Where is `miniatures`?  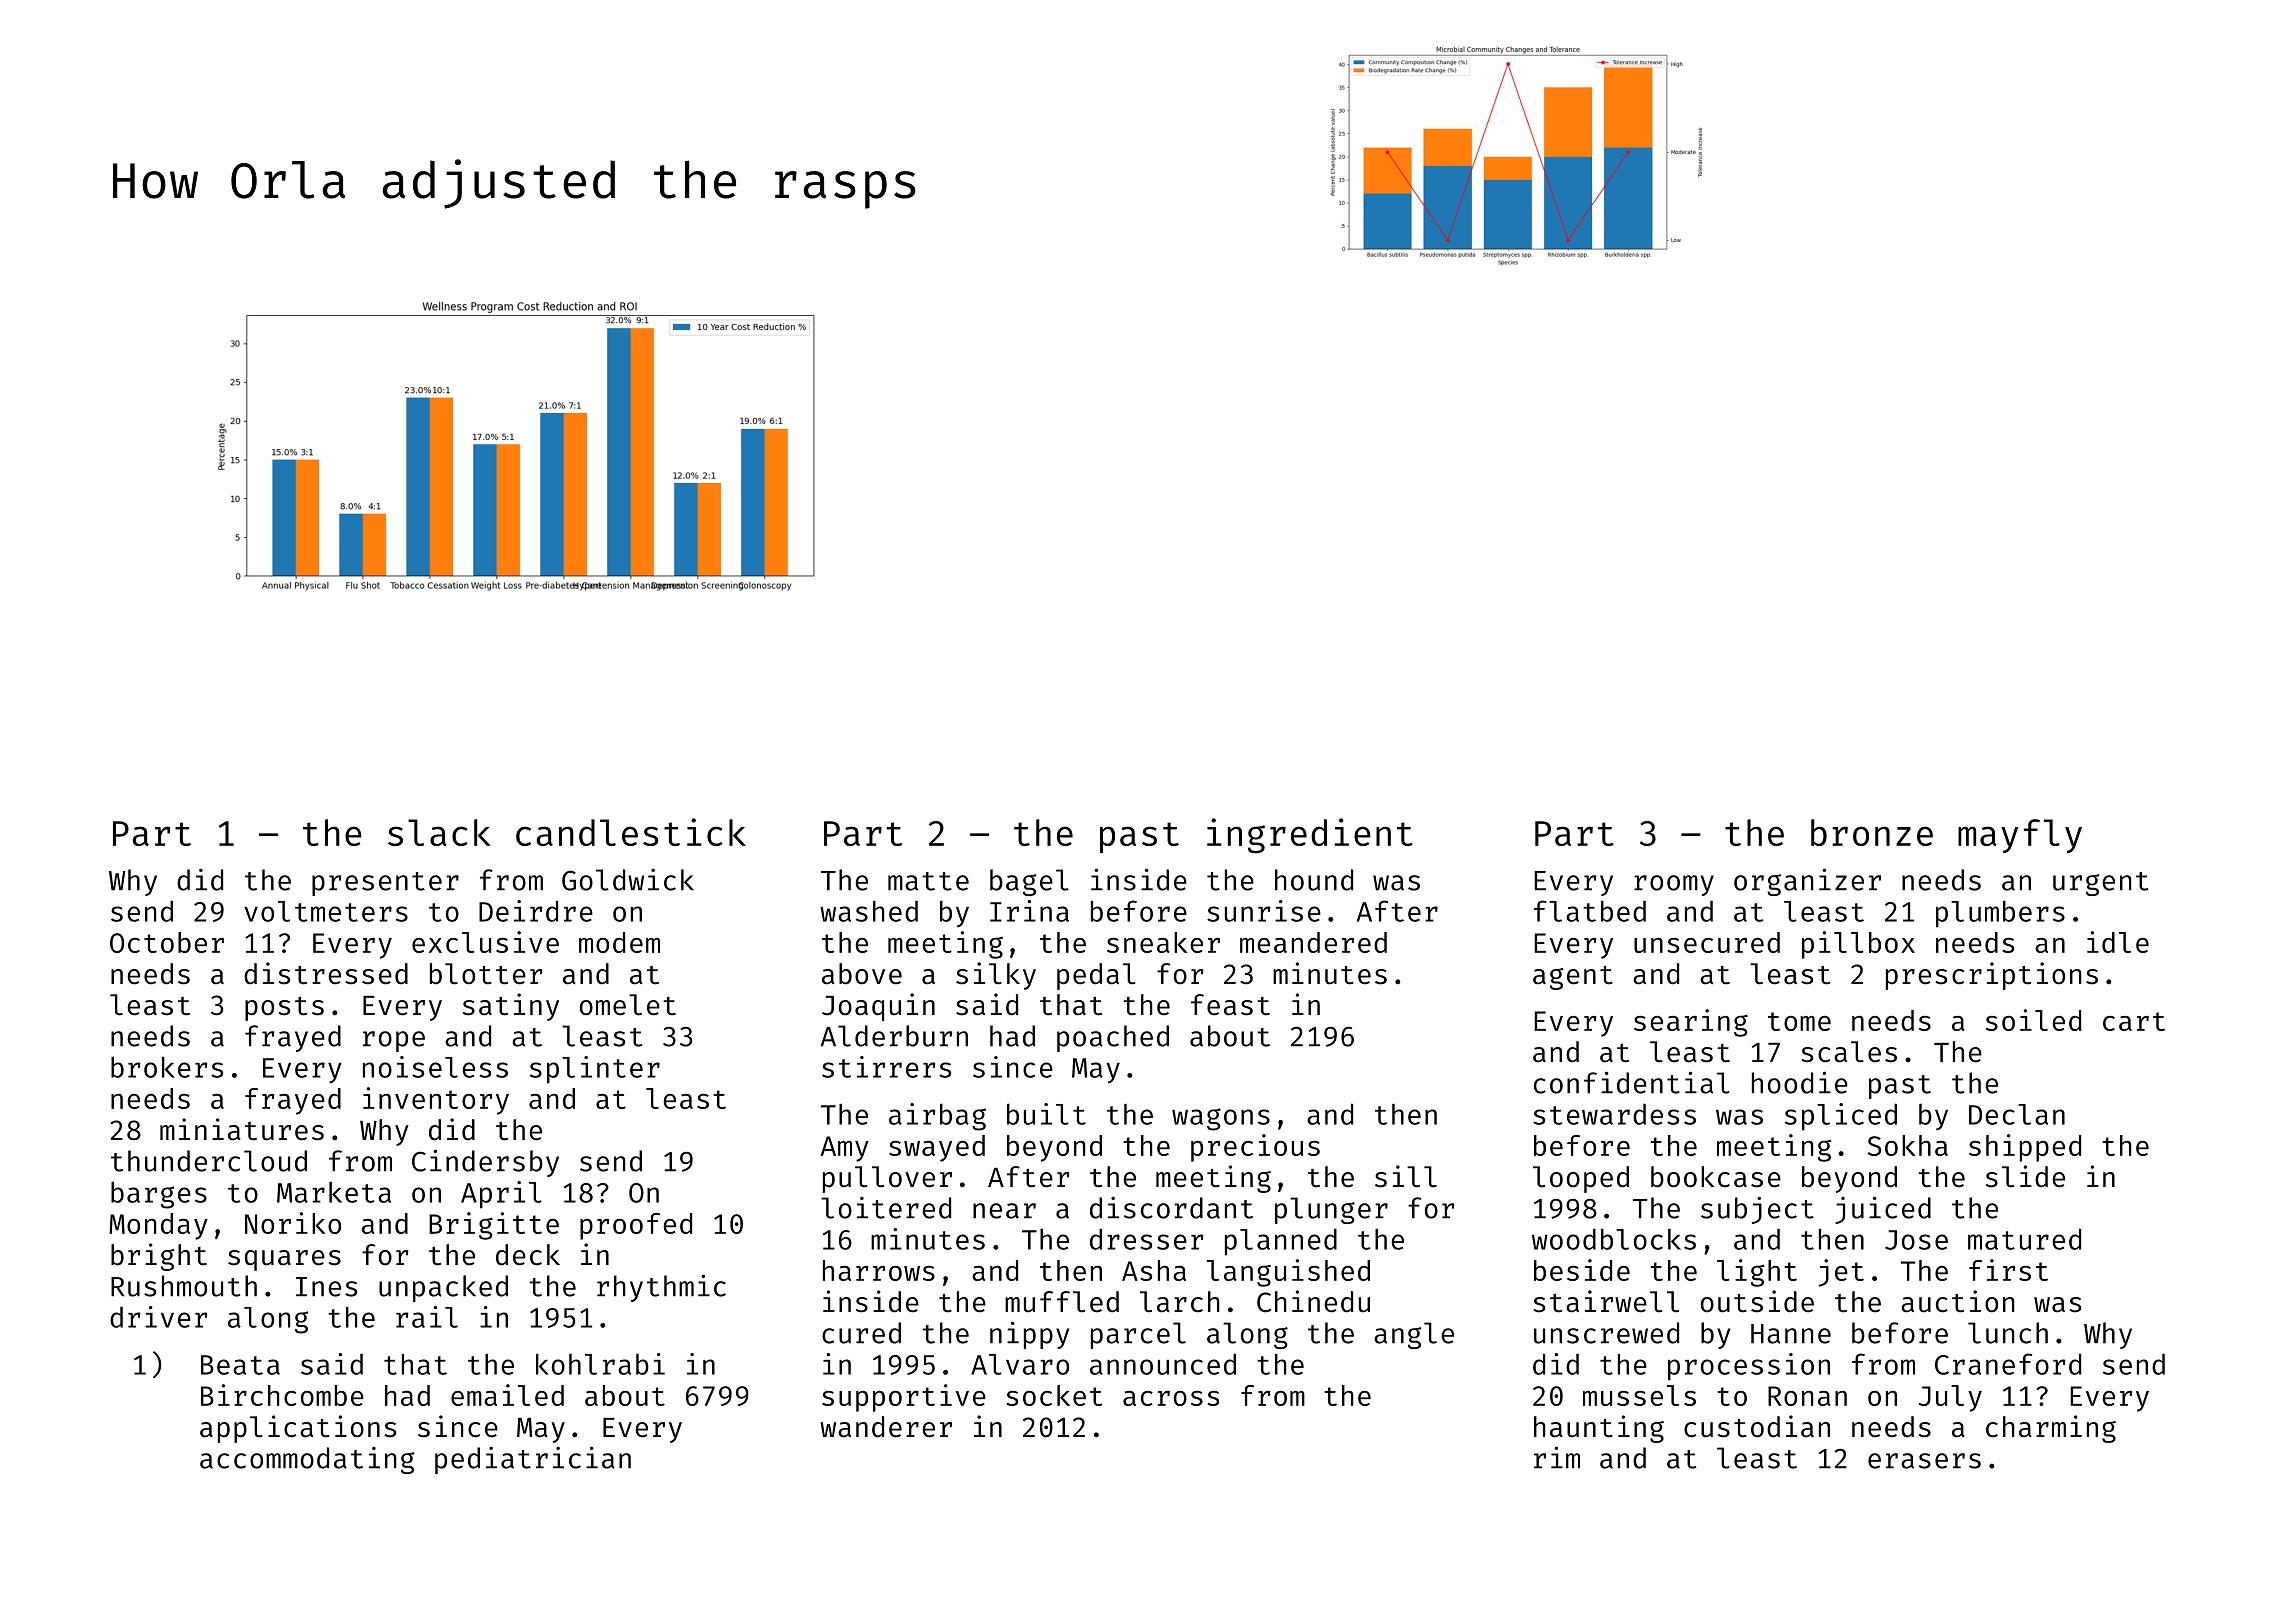
miniatures is located at coordinates (242, 1129).
